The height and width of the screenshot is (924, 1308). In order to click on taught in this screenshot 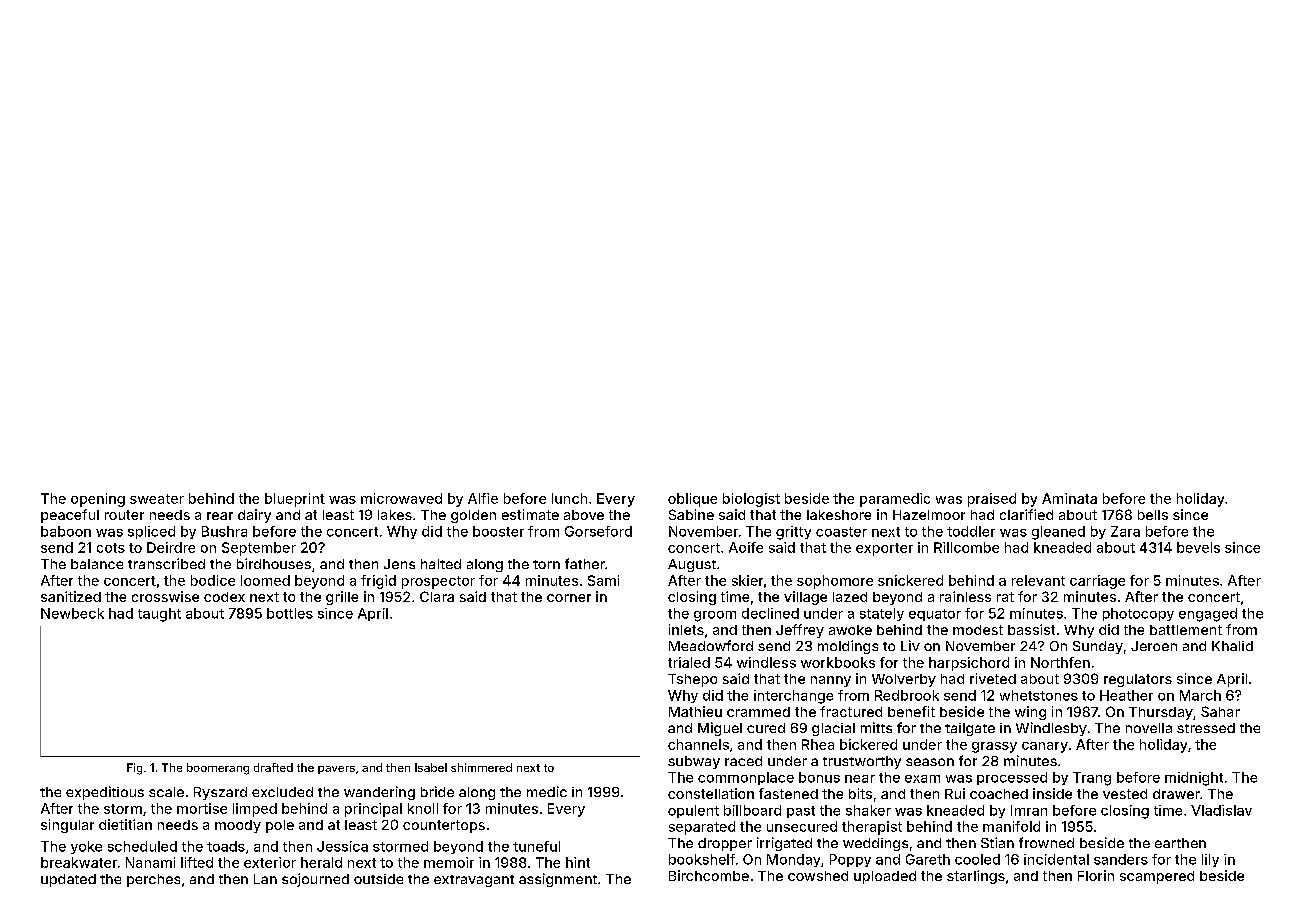, I will do `click(159, 615)`.
